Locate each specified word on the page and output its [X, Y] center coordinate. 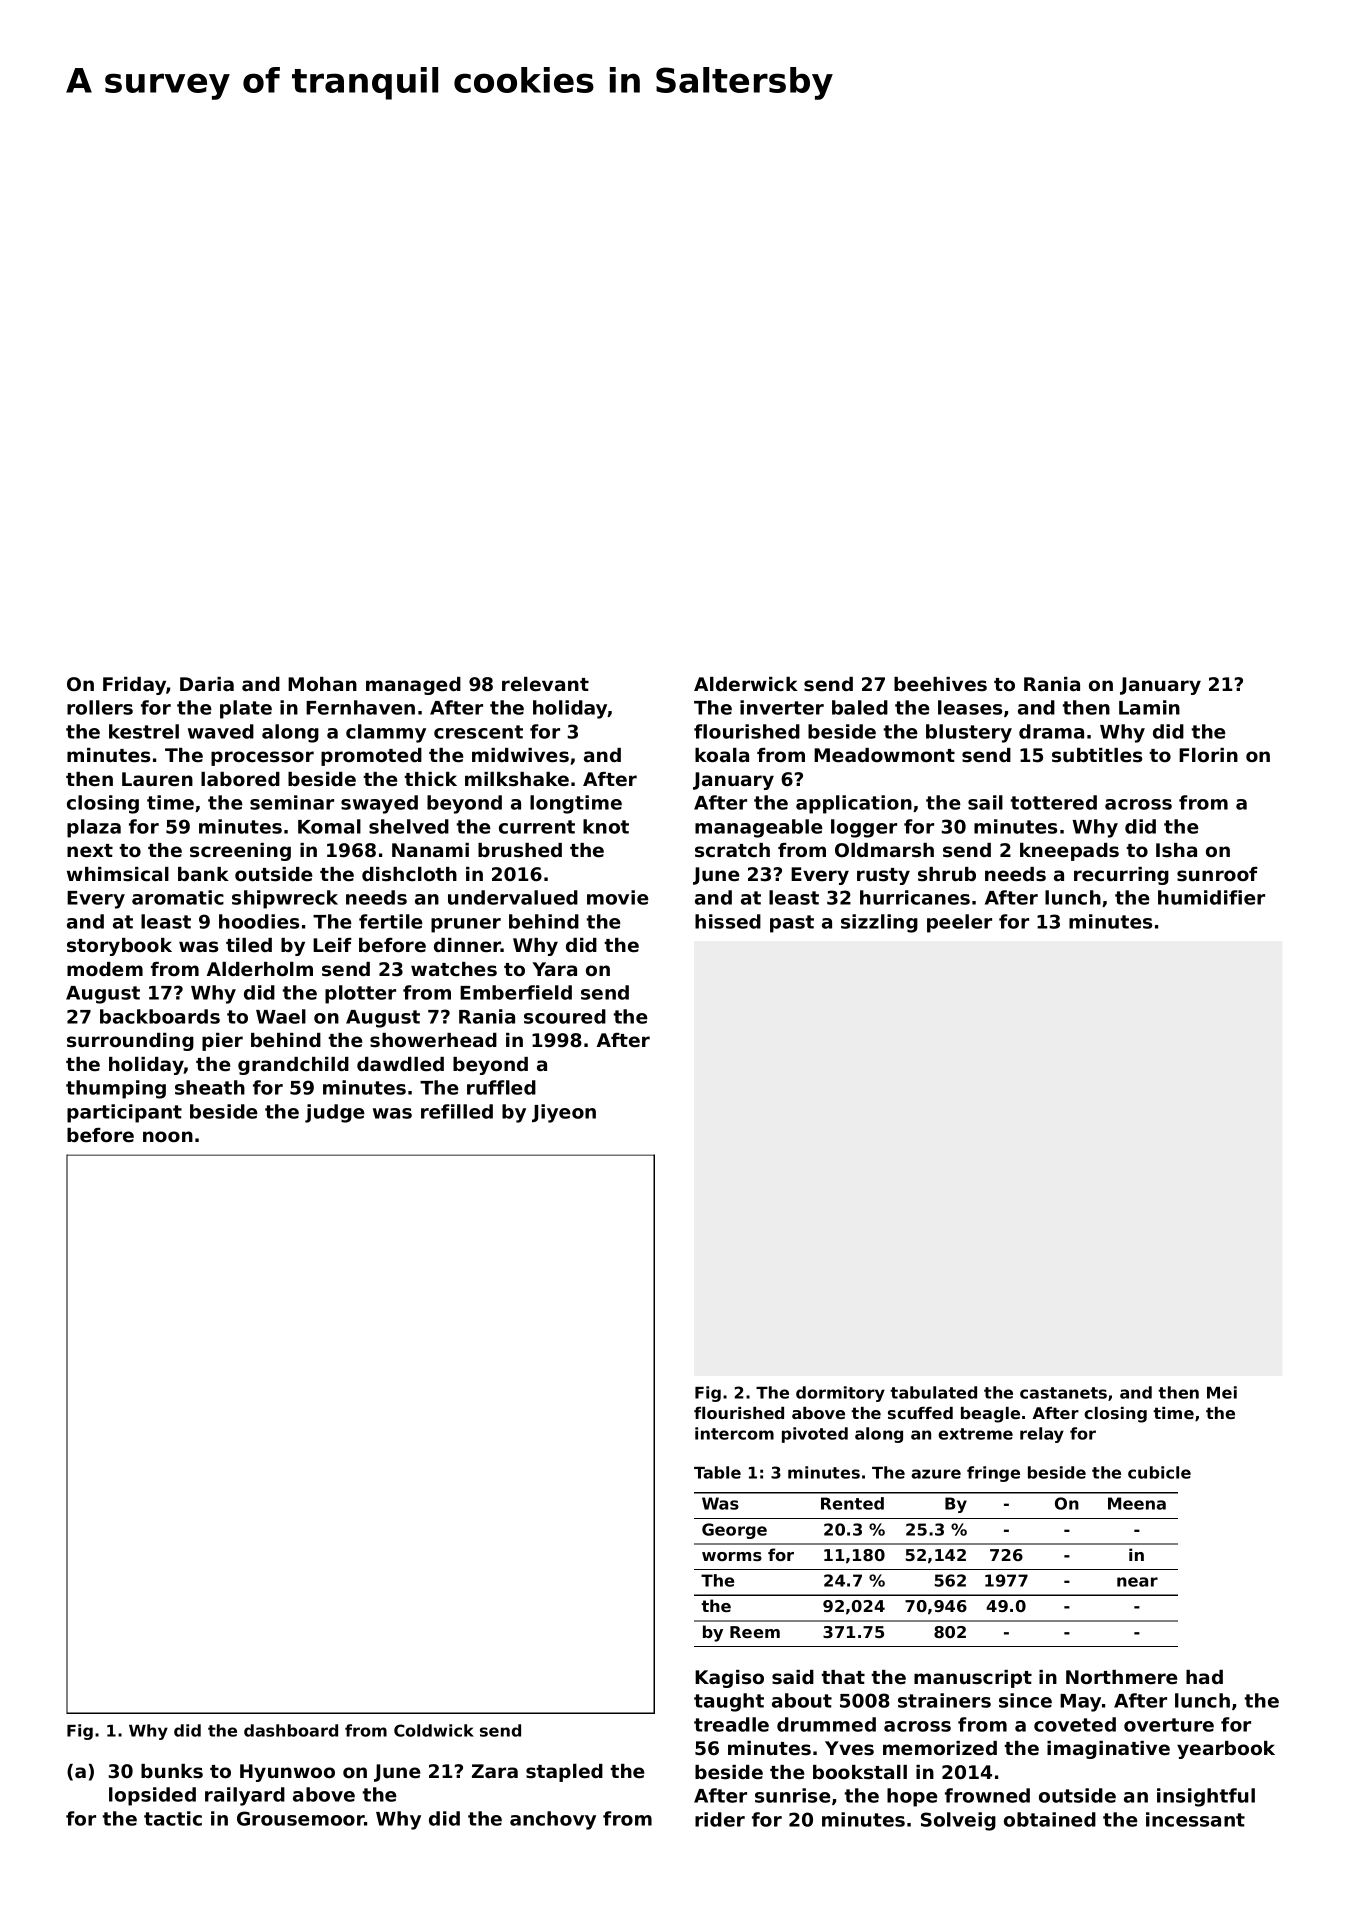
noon [168, 1136]
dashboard [291, 1730]
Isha [1176, 850]
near [1137, 1582]
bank [203, 874]
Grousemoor [301, 1818]
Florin [1208, 755]
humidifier [1211, 897]
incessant [1195, 1819]
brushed [520, 850]
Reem [755, 1632]
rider [720, 1819]
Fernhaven [360, 707]
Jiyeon [564, 1113]
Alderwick [746, 684]
